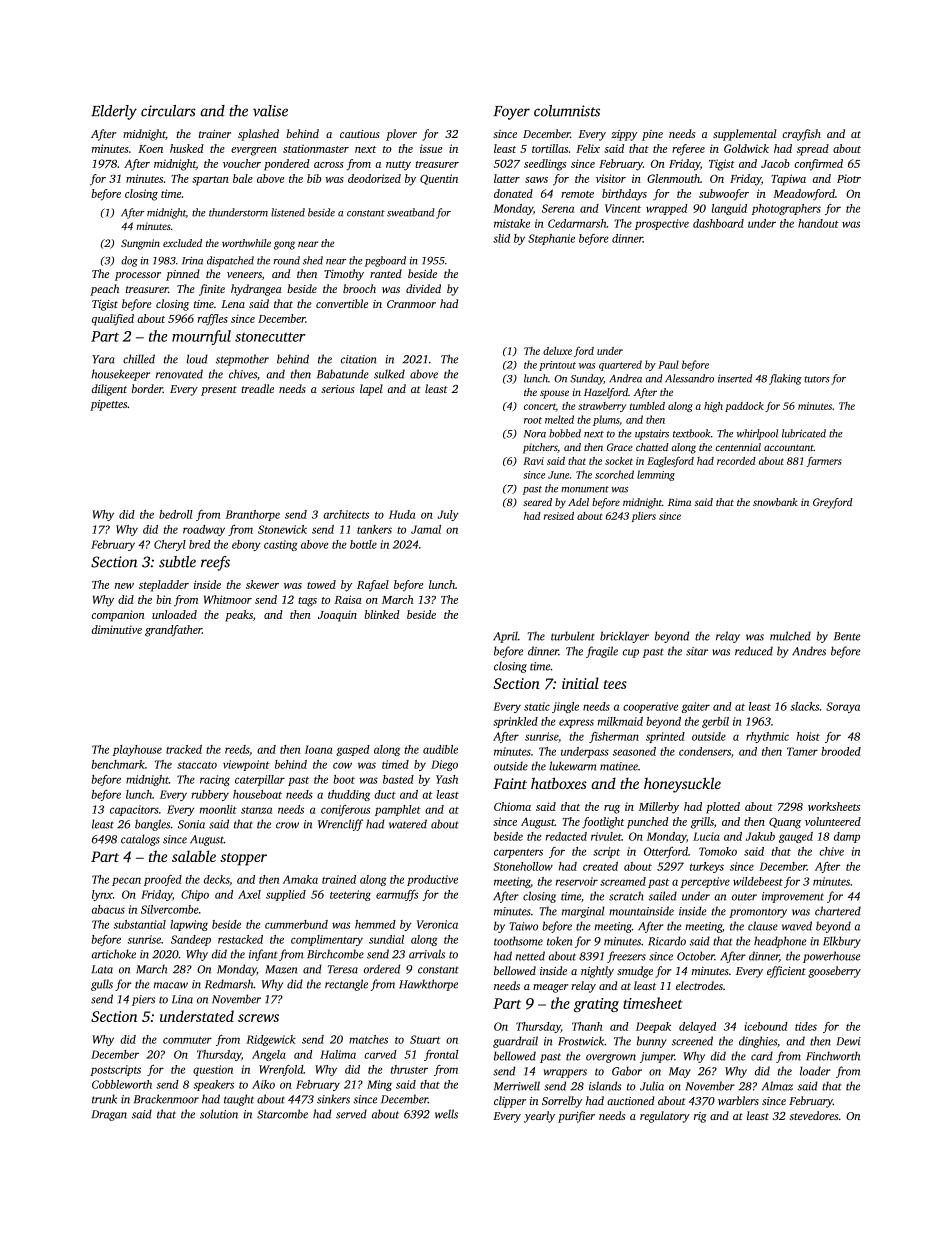  Describe the element at coordinates (173, 631) in the screenshot. I see `grandfather` at that location.
